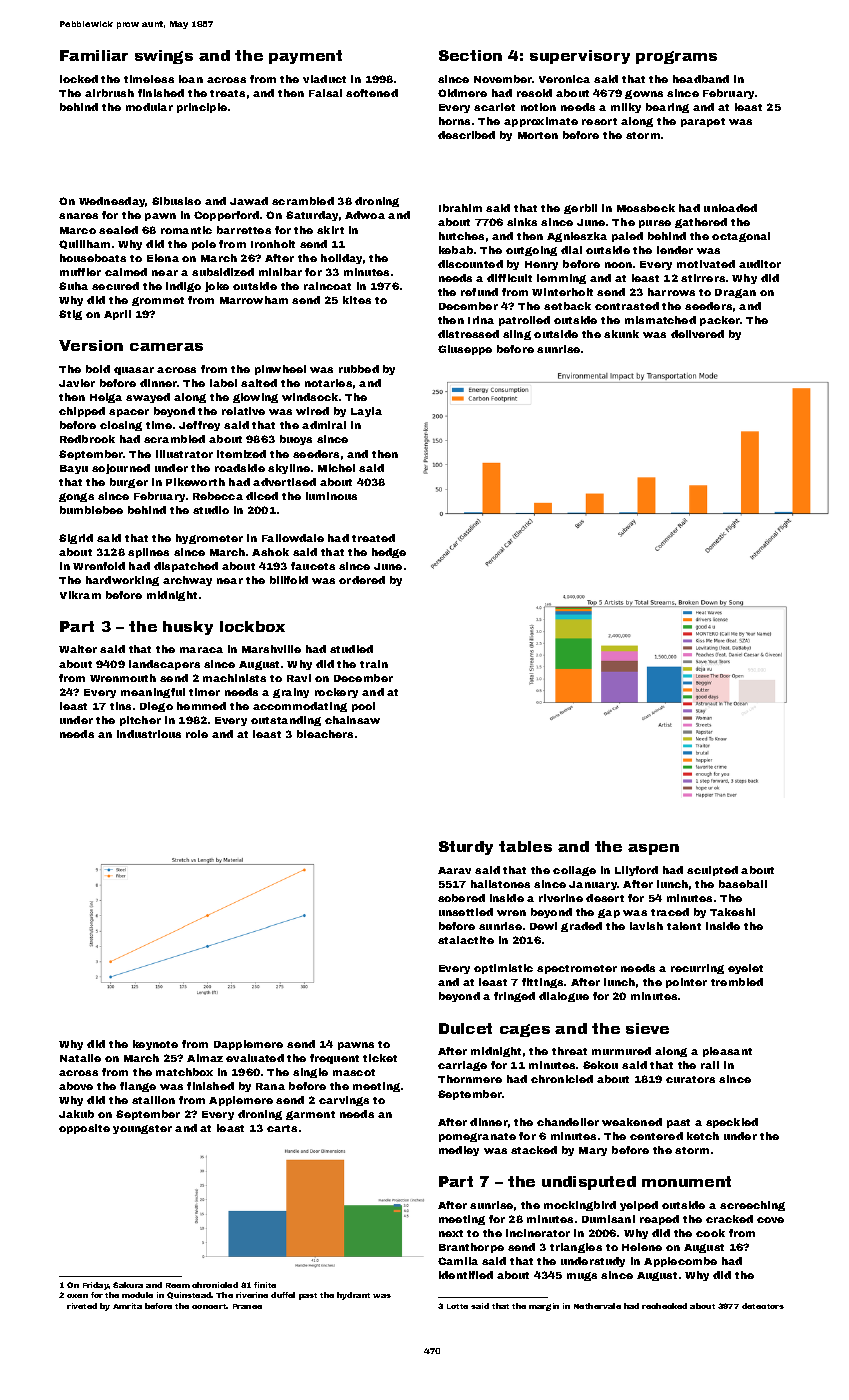 Image resolution: width=849 pixels, height=1400 pixels. Describe the element at coordinates (531, 251) in the image. I see `outgoing` at that location.
